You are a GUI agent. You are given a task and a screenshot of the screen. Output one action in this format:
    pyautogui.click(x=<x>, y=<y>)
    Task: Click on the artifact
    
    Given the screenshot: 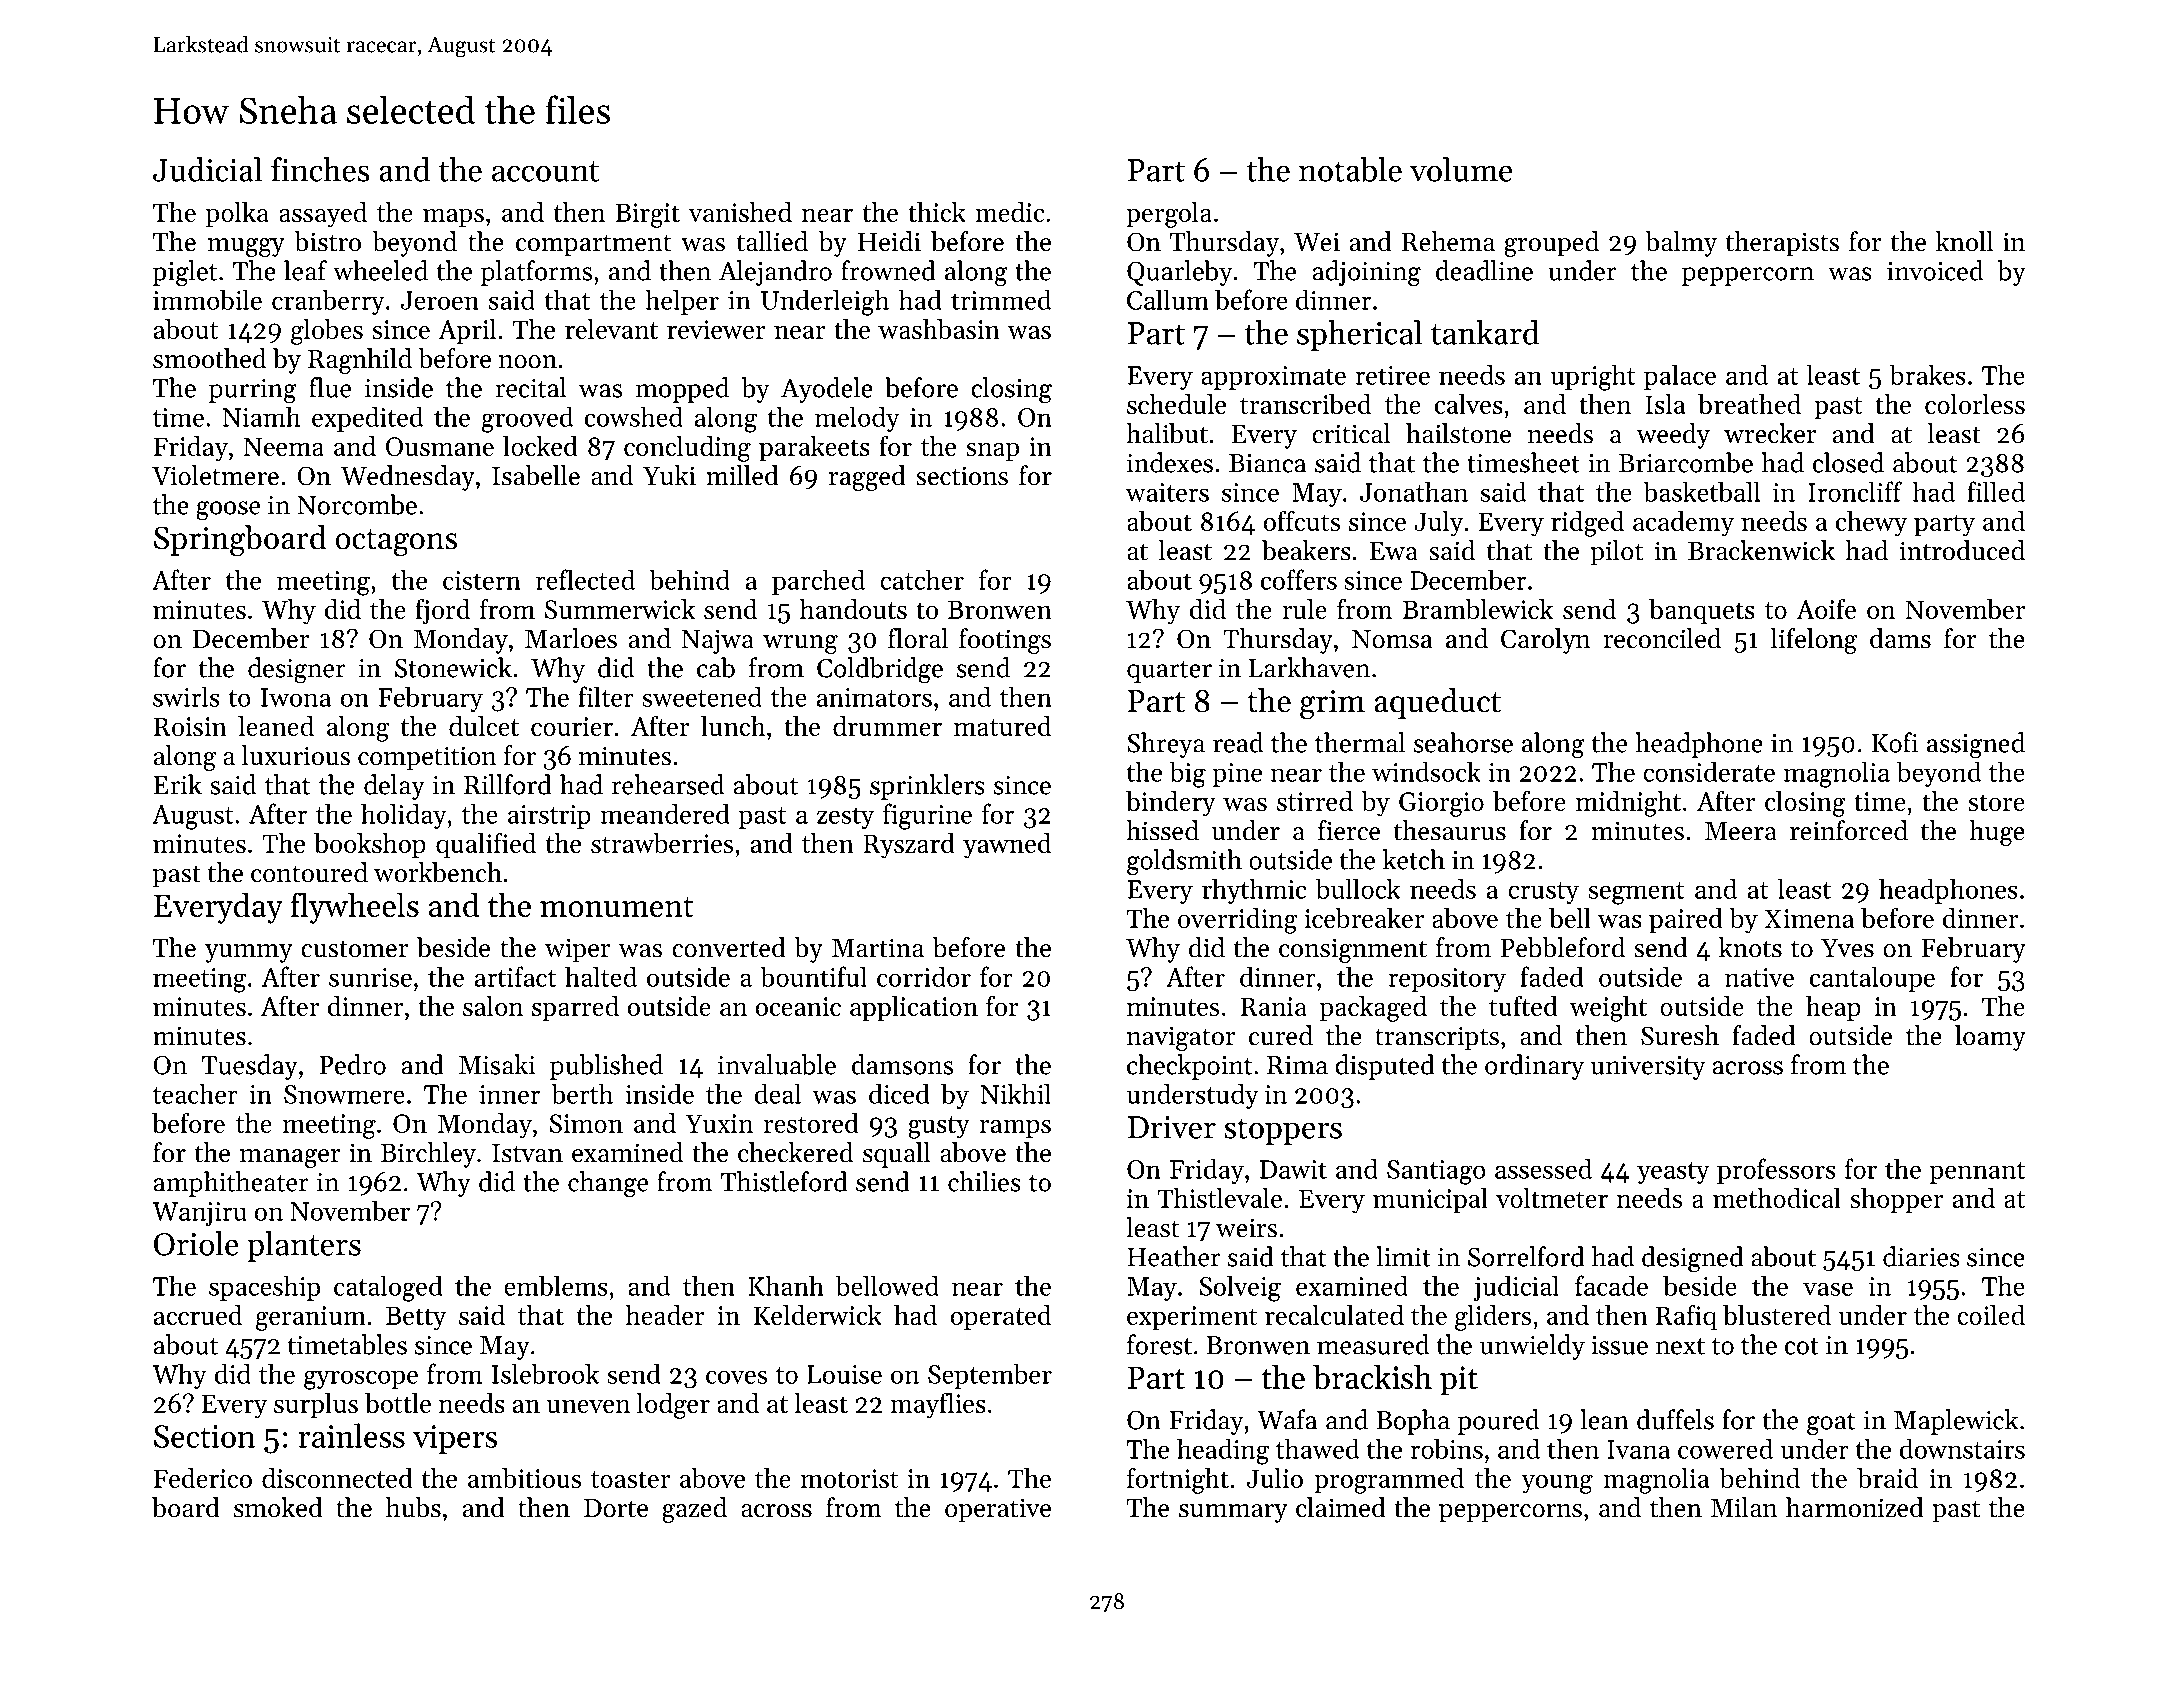 What is the action you would take?
    pyautogui.click(x=515, y=976)
